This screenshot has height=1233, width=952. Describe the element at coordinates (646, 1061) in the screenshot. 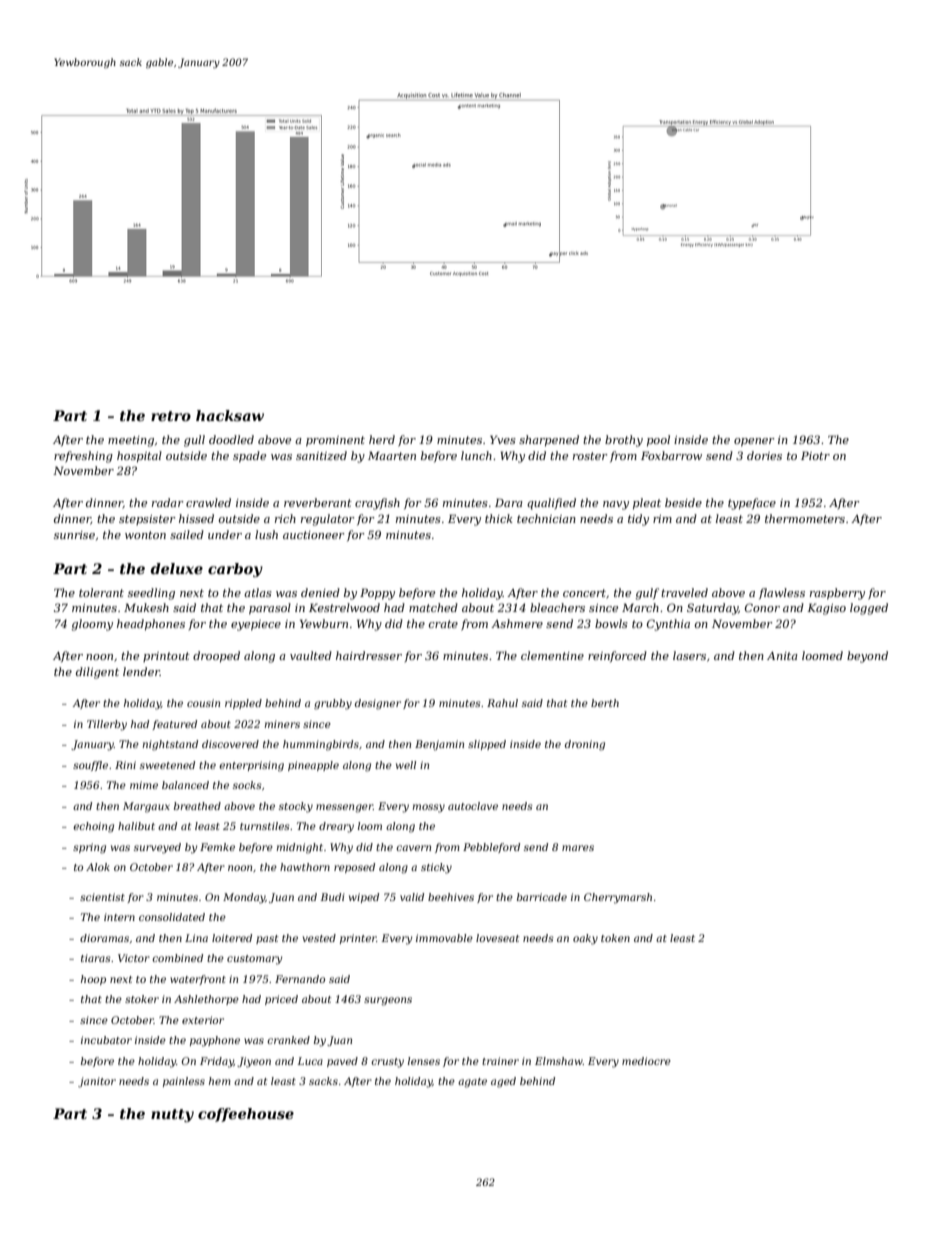

I see `mediocre` at that location.
